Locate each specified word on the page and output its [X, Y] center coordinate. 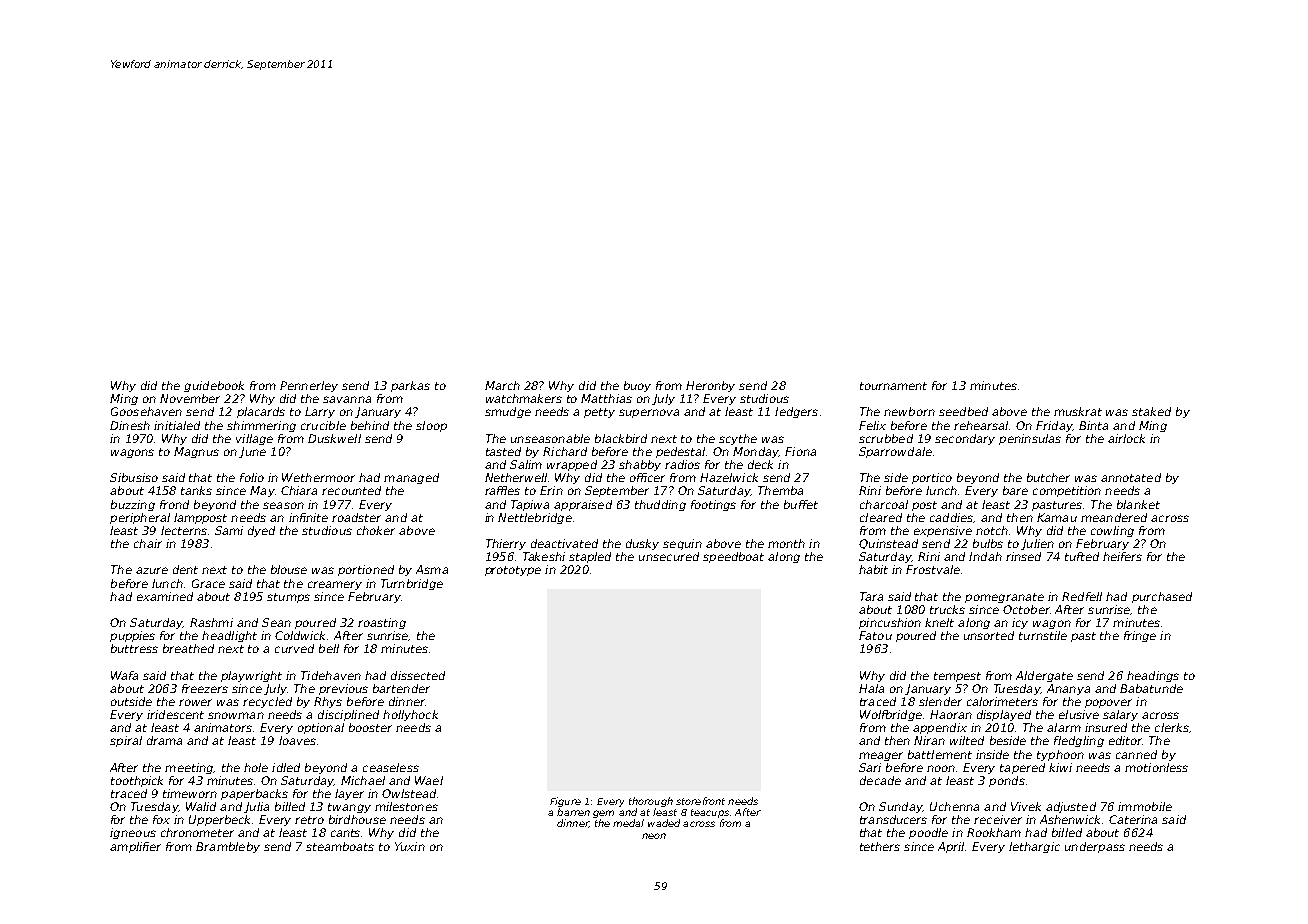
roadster [356, 517]
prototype [513, 571]
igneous [133, 833]
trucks [947, 609]
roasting [382, 623]
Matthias [606, 398]
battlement [940, 754]
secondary [965, 439]
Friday [1054, 426]
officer [647, 477]
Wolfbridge [891, 715]
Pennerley [309, 386]
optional [321, 728]
